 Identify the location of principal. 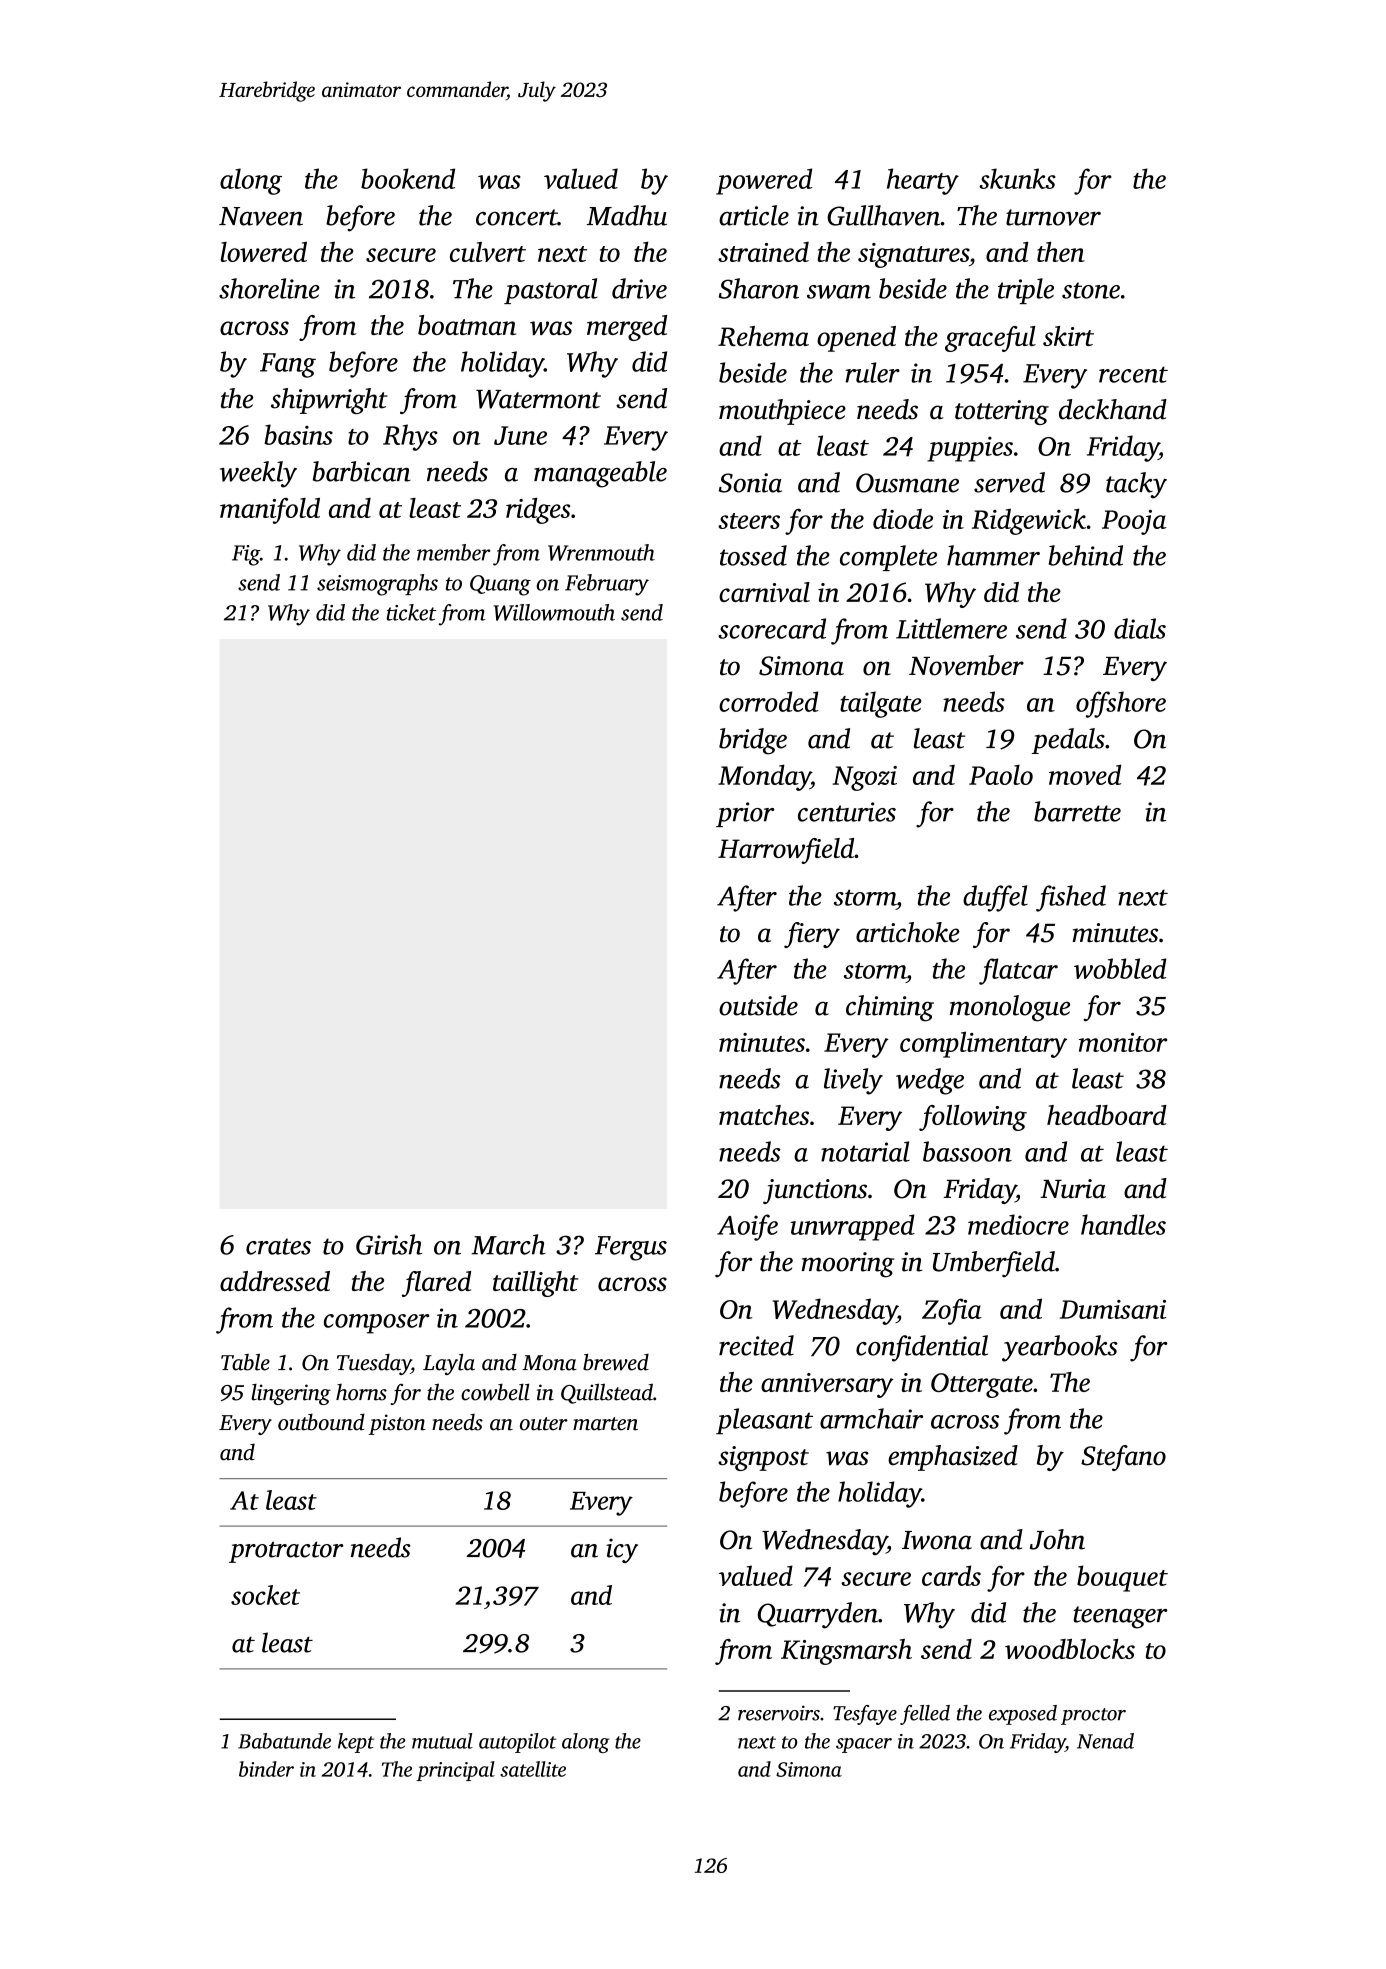
(455, 1771).
